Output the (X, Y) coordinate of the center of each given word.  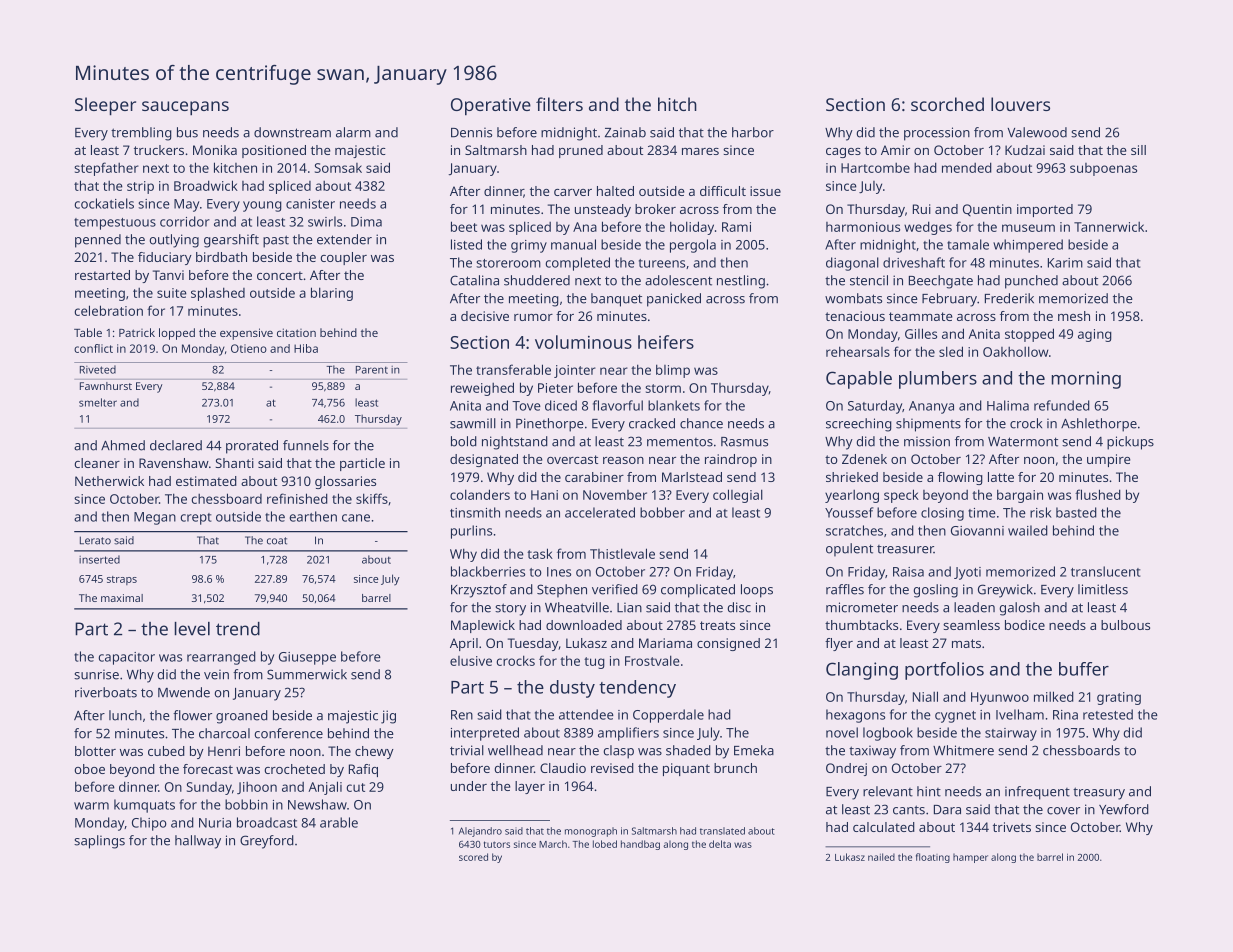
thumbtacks (861, 625)
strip (140, 187)
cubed (166, 751)
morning (1086, 380)
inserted (99, 559)
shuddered (537, 280)
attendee (586, 714)
